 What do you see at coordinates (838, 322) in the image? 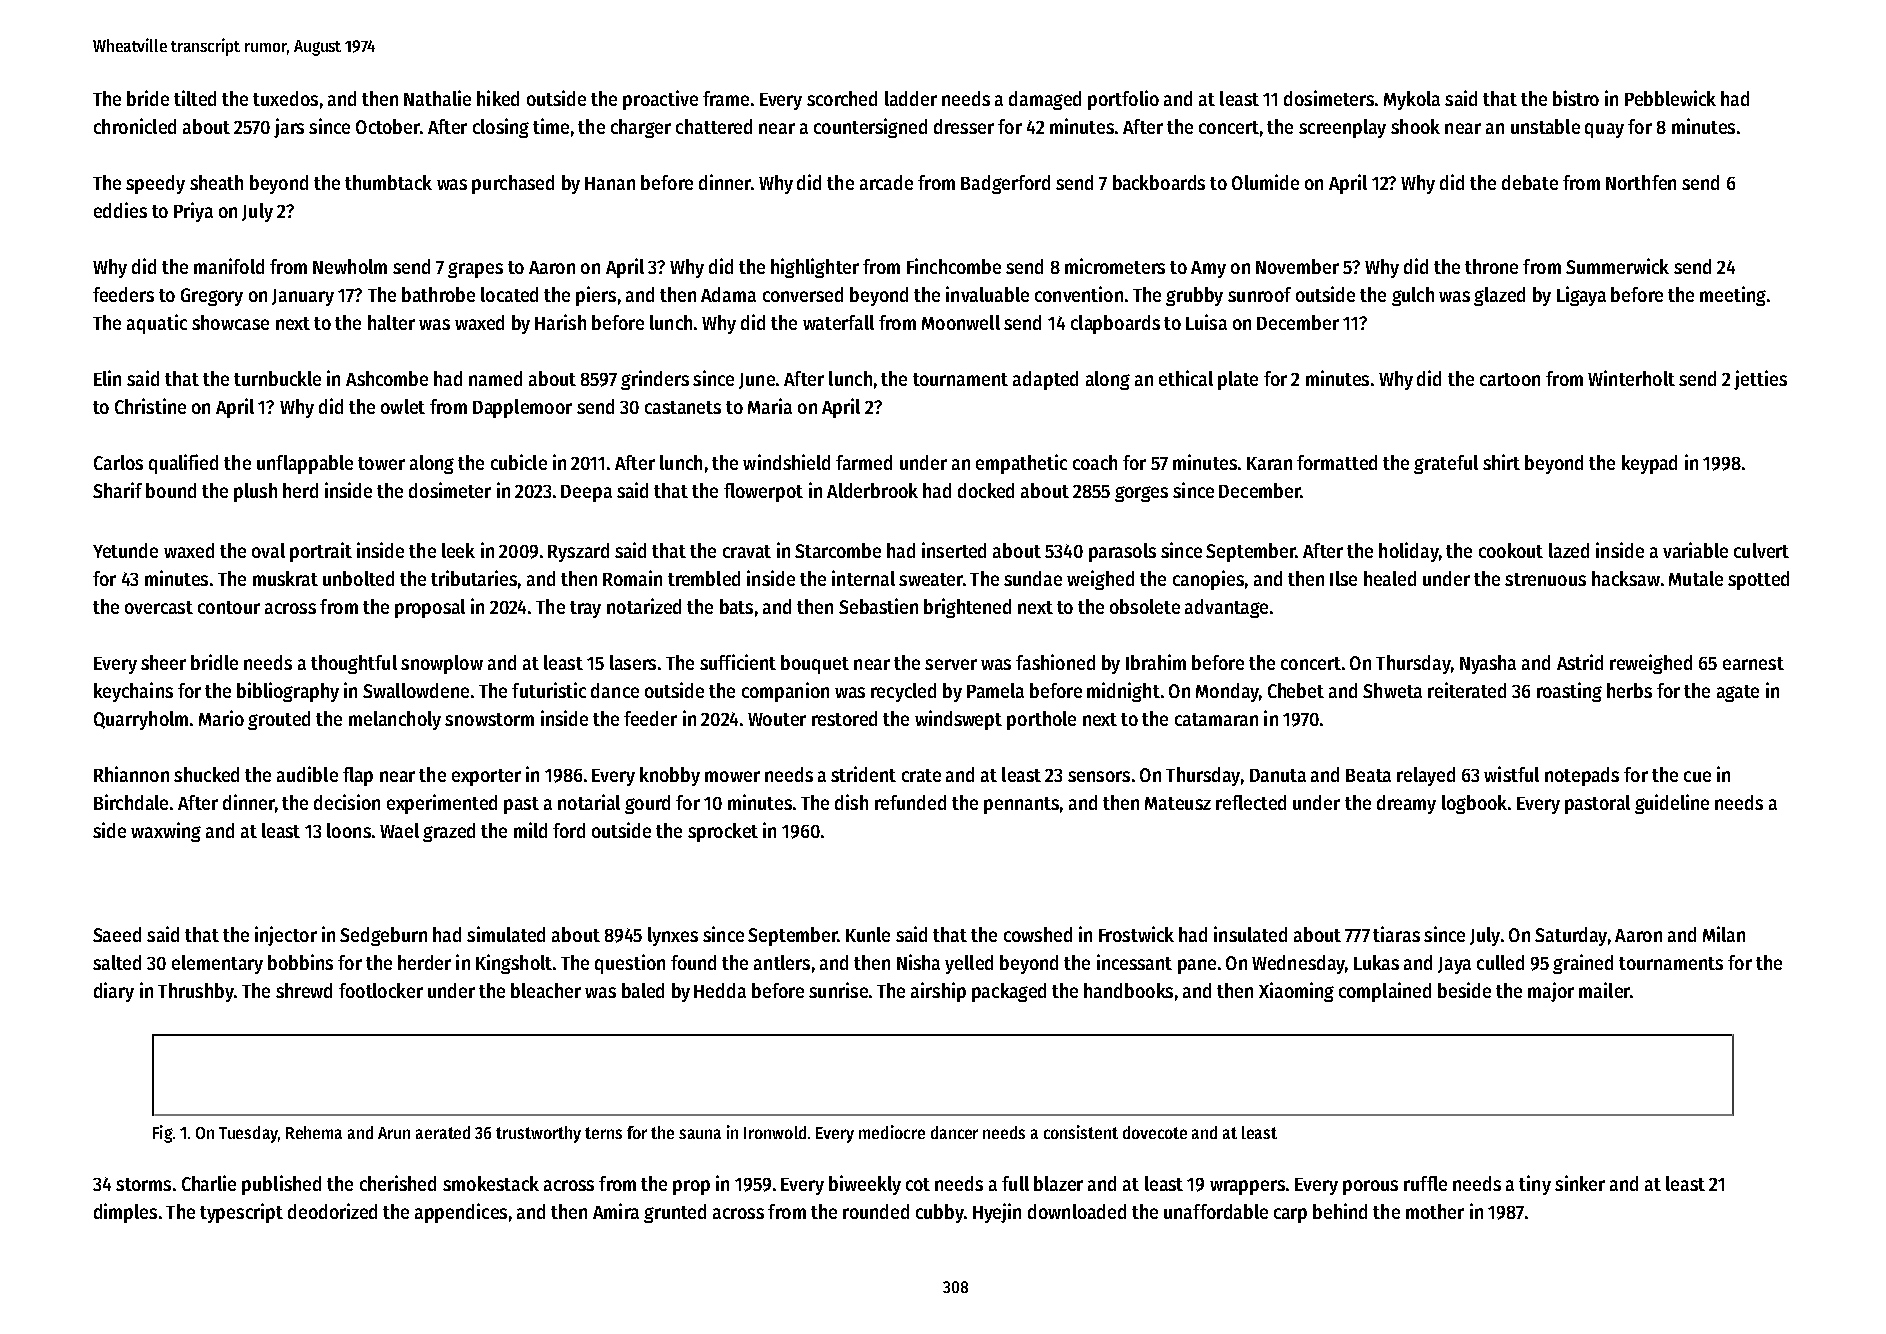
I see `waterfall` at bounding box center [838, 322].
